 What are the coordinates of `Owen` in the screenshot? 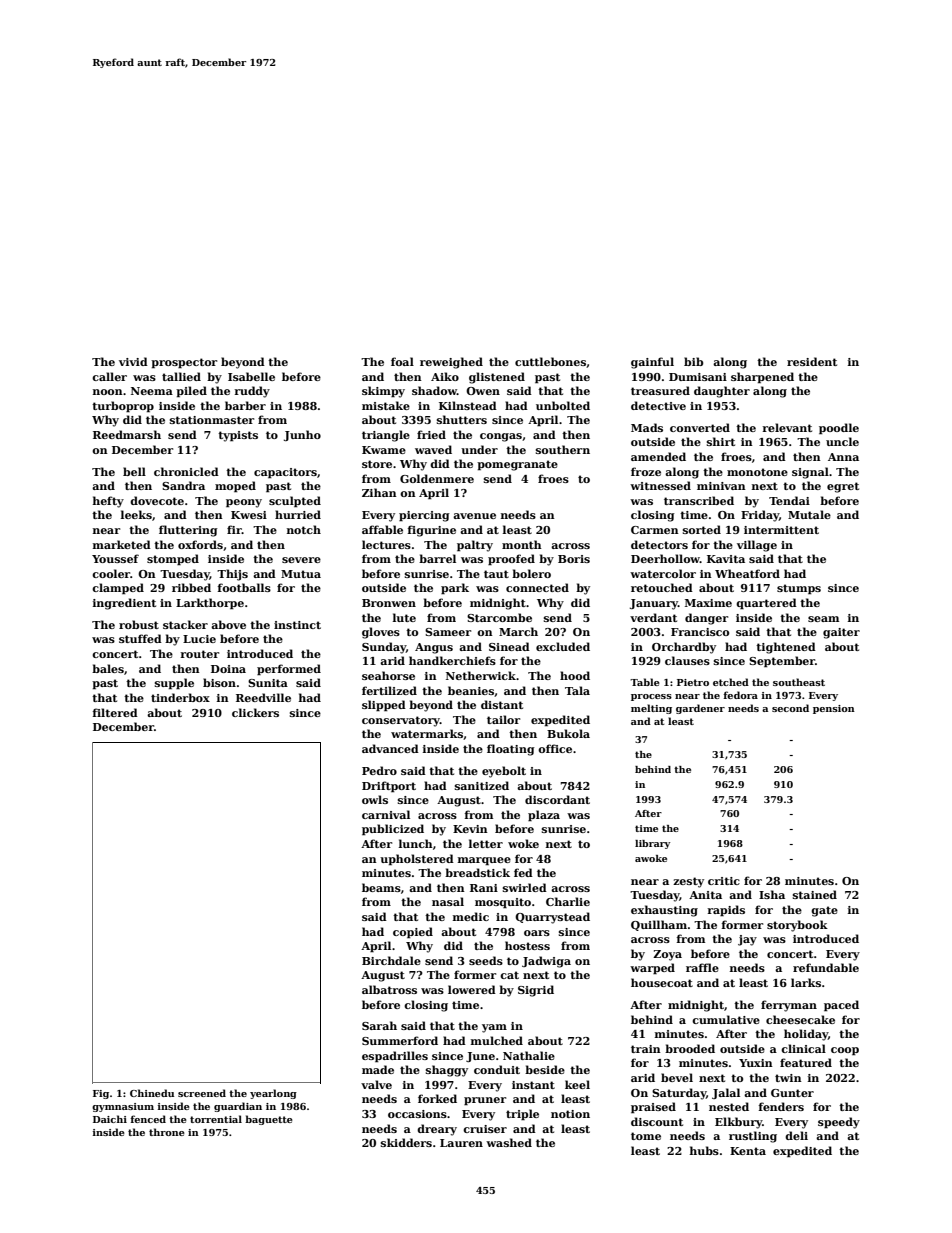 It's located at (483, 391).
